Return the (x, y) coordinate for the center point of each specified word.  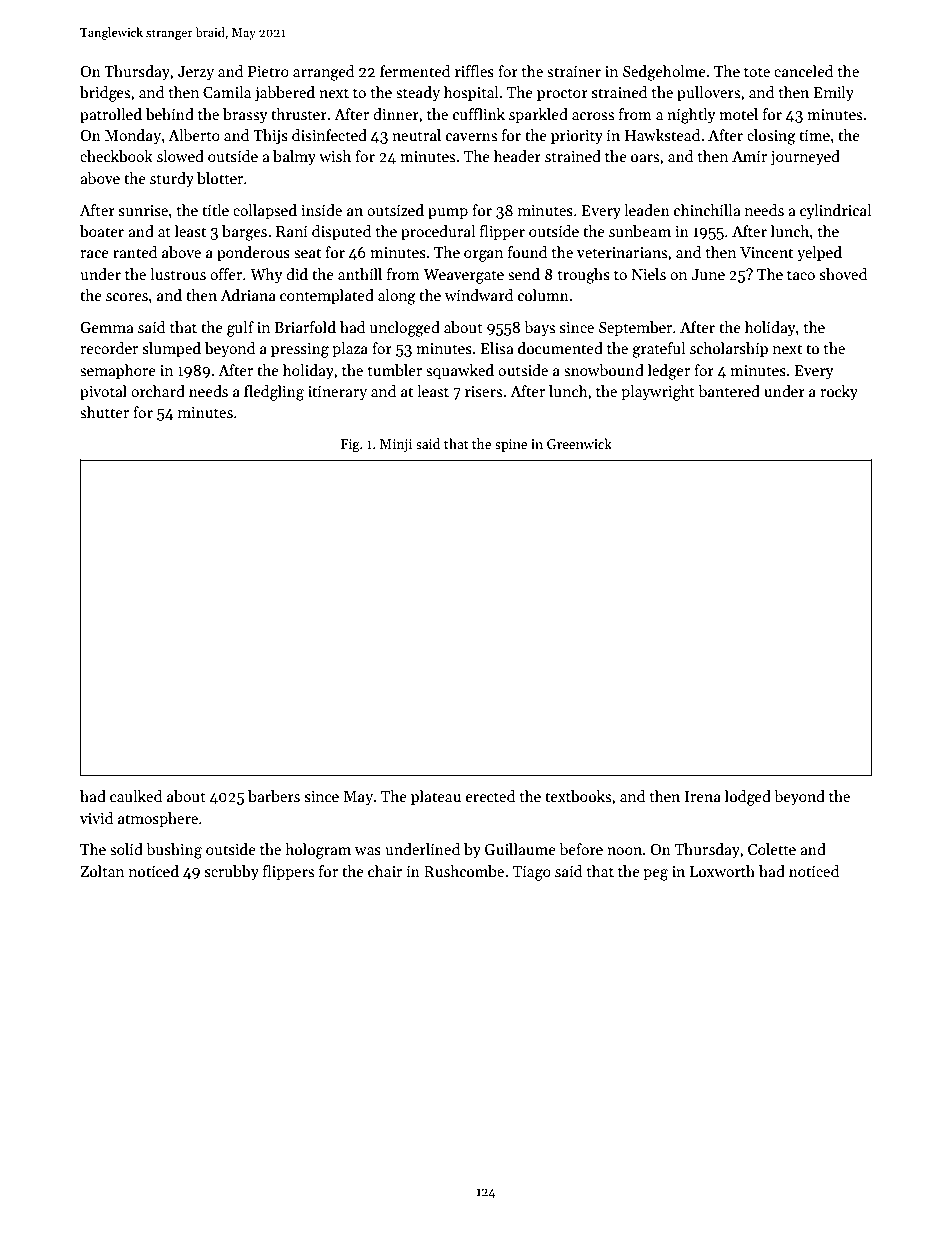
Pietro (268, 71)
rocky (839, 392)
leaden (647, 210)
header (517, 156)
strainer (574, 71)
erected (490, 796)
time (814, 135)
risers (483, 391)
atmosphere (158, 819)
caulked (136, 796)
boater (102, 231)
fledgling (274, 393)
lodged (748, 798)
